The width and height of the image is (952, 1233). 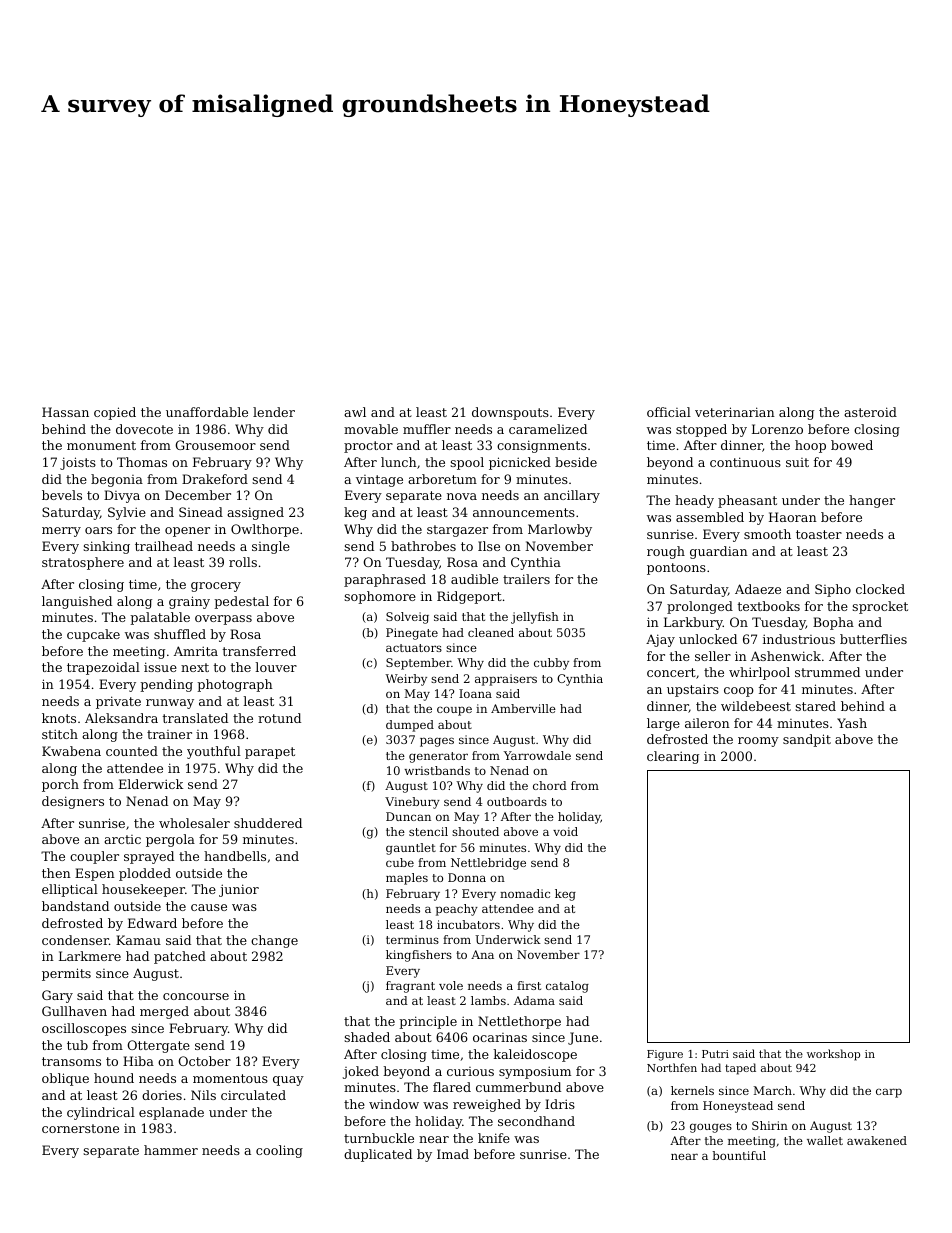 I want to click on Marlowby, so click(x=560, y=530).
